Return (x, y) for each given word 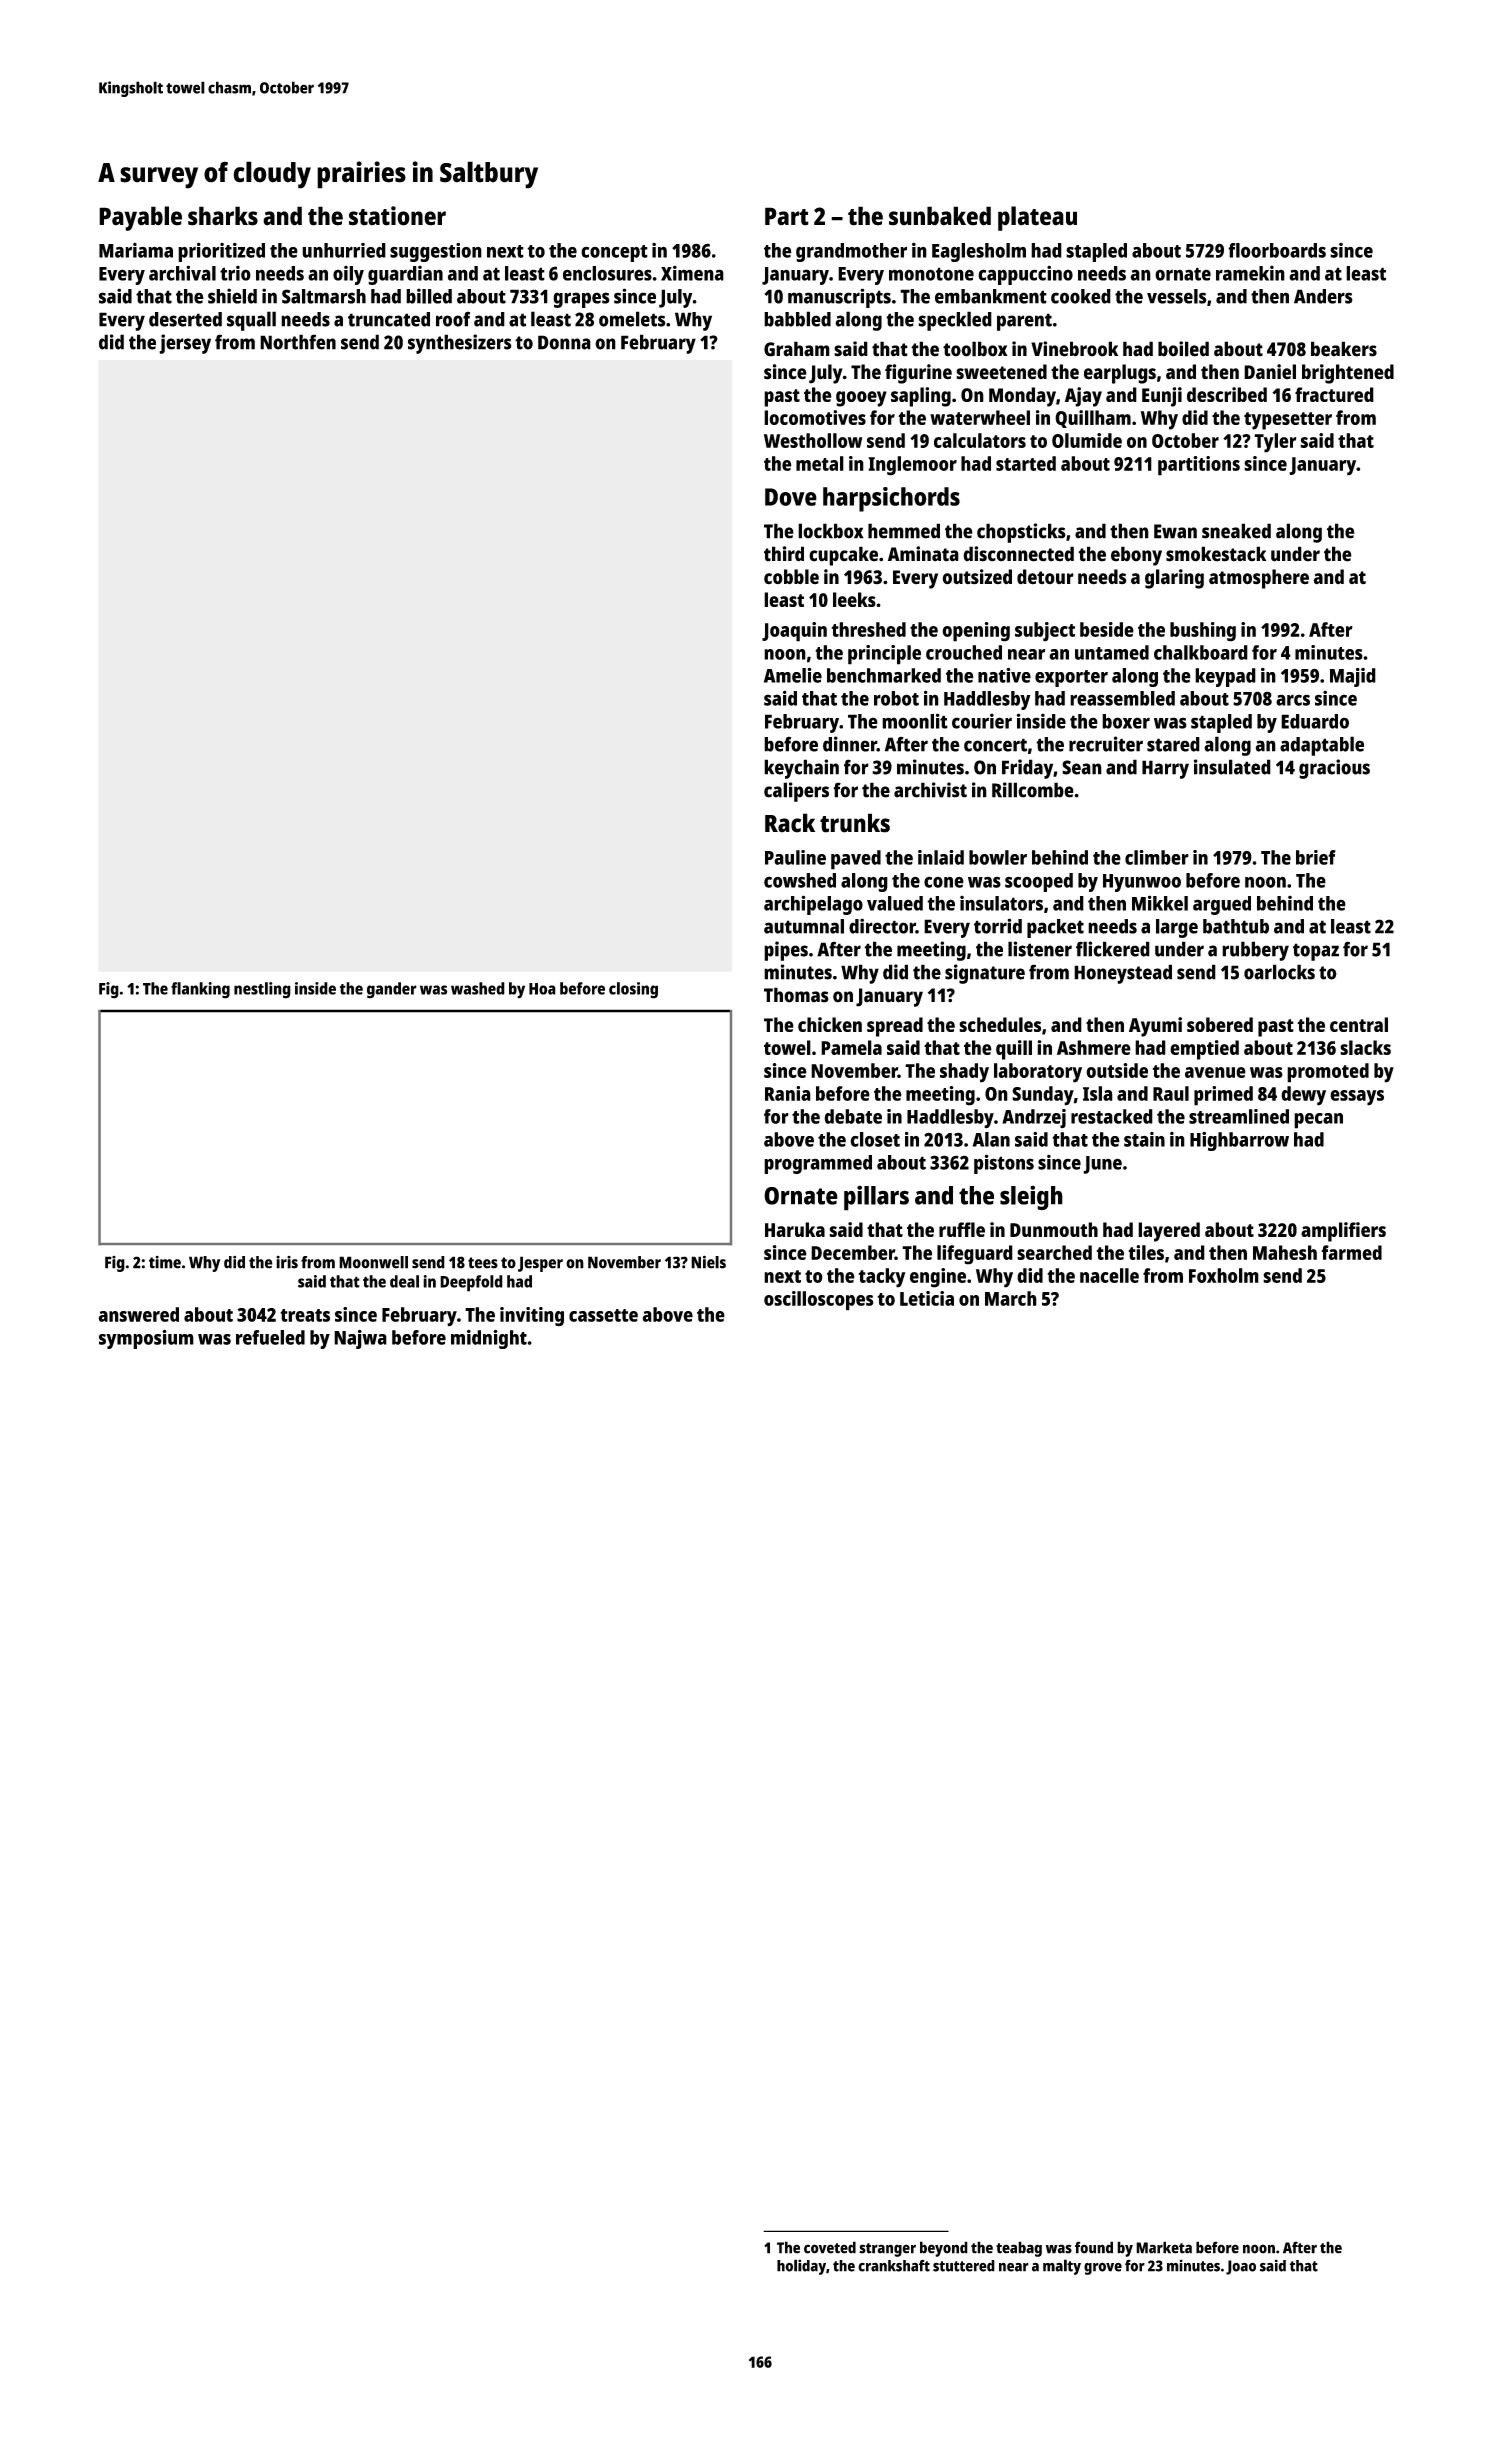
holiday (801, 2267)
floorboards (1277, 250)
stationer (397, 216)
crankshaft (894, 2265)
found (1094, 2247)
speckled (955, 321)
